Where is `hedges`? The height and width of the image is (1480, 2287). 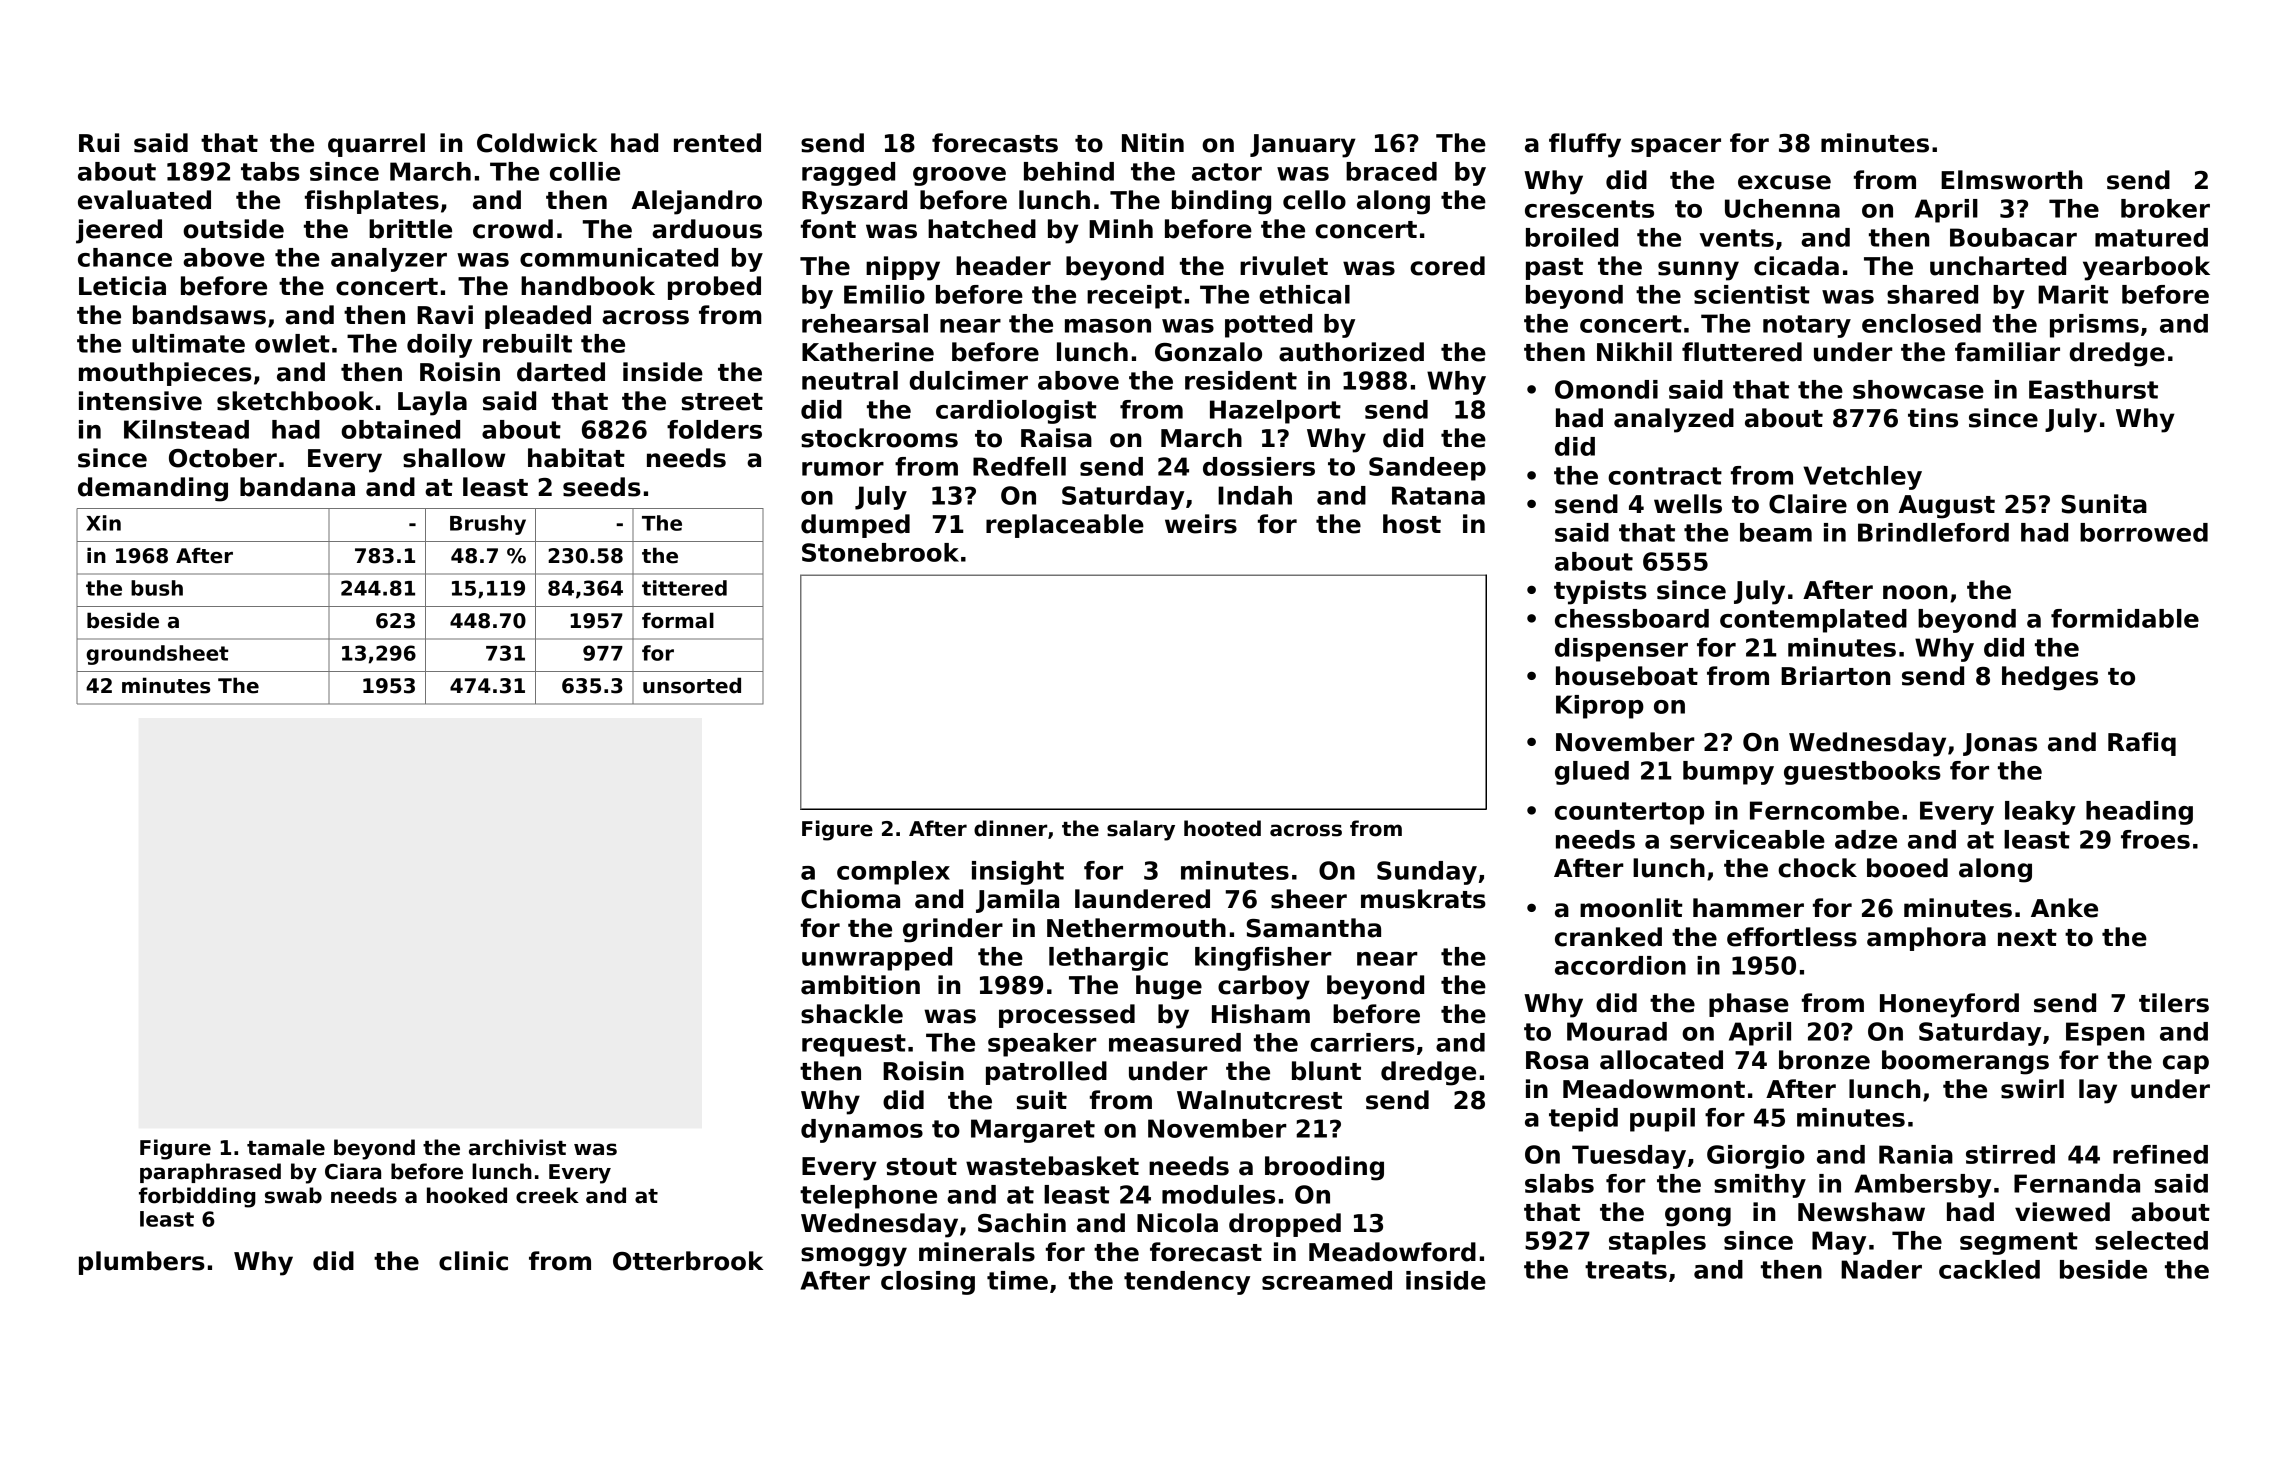
hedges is located at coordinates (2050, 678).
